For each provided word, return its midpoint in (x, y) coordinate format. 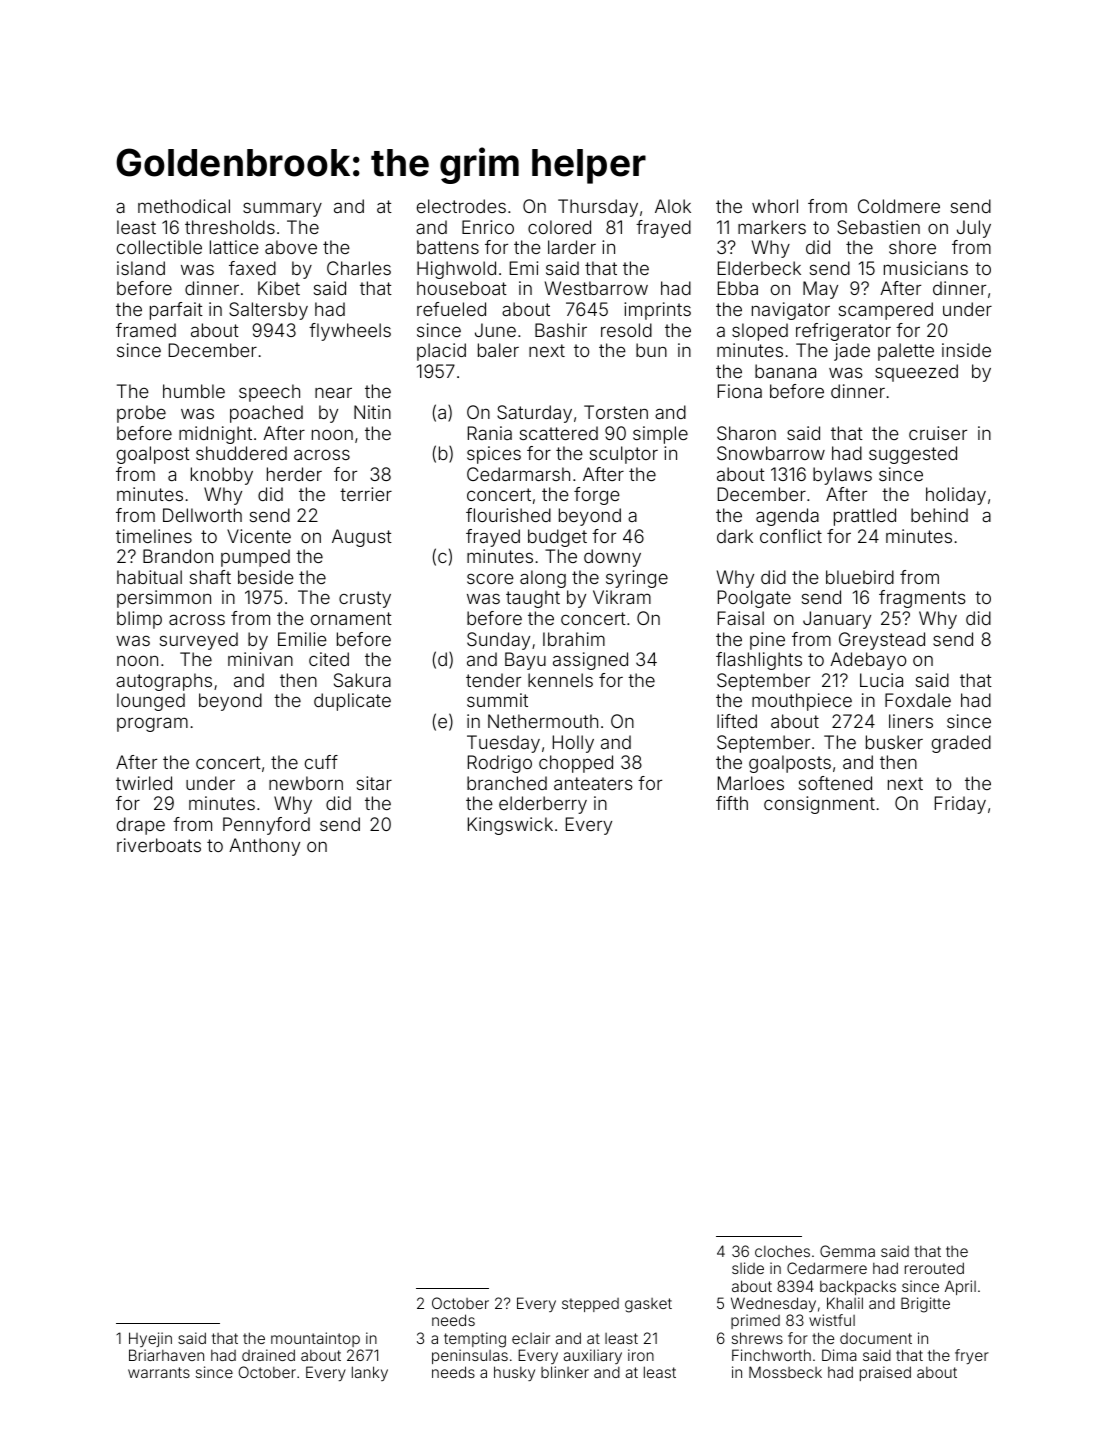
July (974, 229)
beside (266, 577)
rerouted (934, 1268)
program (152, 724)
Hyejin (150, 1339)
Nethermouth (543, 721)
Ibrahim (574, 639)
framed (146, 330)
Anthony (264, 847)
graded (961, 744)
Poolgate (754, 599)
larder (572, 247)
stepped (590, 1305)
